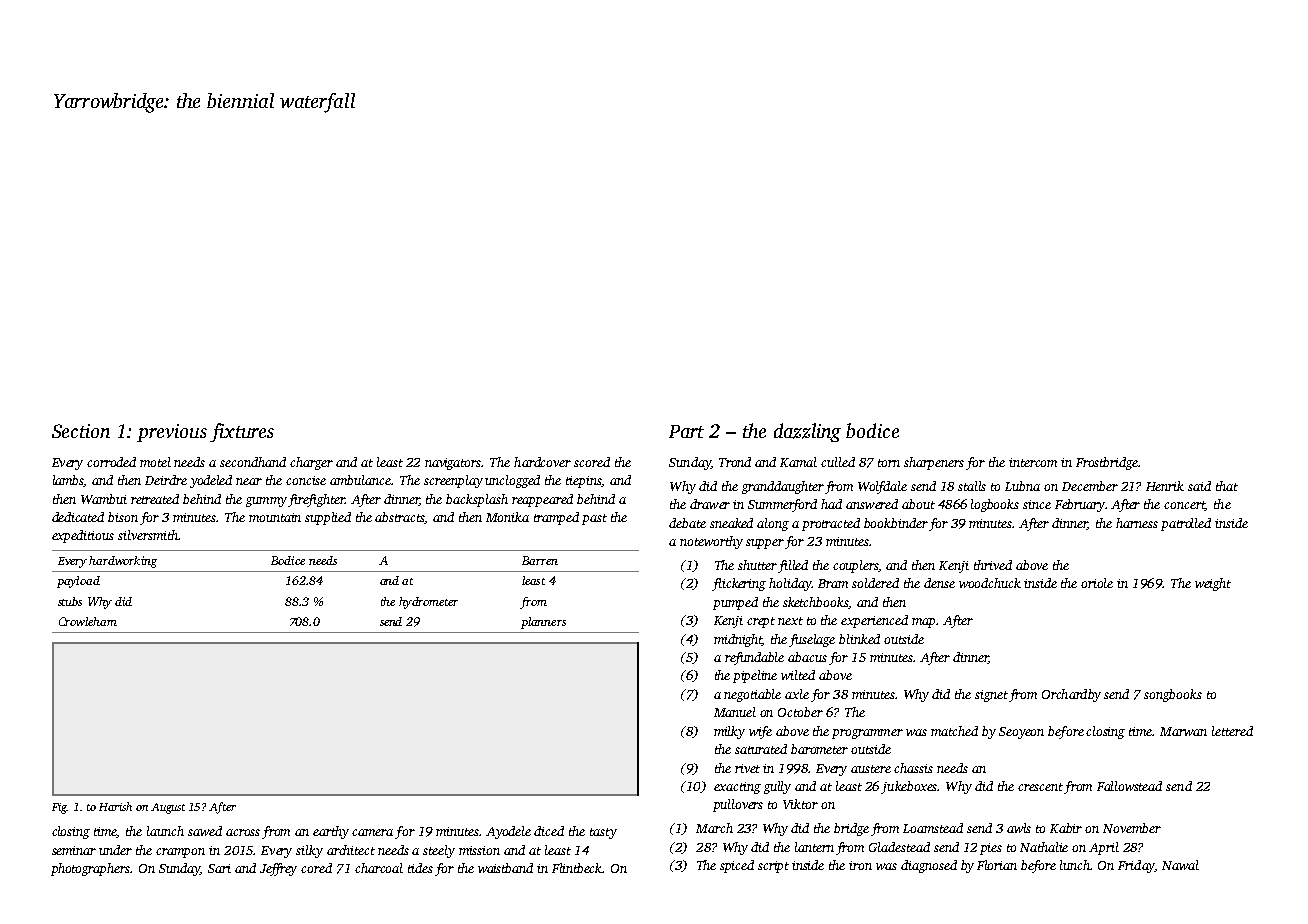 The height and width of the screenshot is (924, 1308). I want to click on jukeboxes, so click(909, 787).
